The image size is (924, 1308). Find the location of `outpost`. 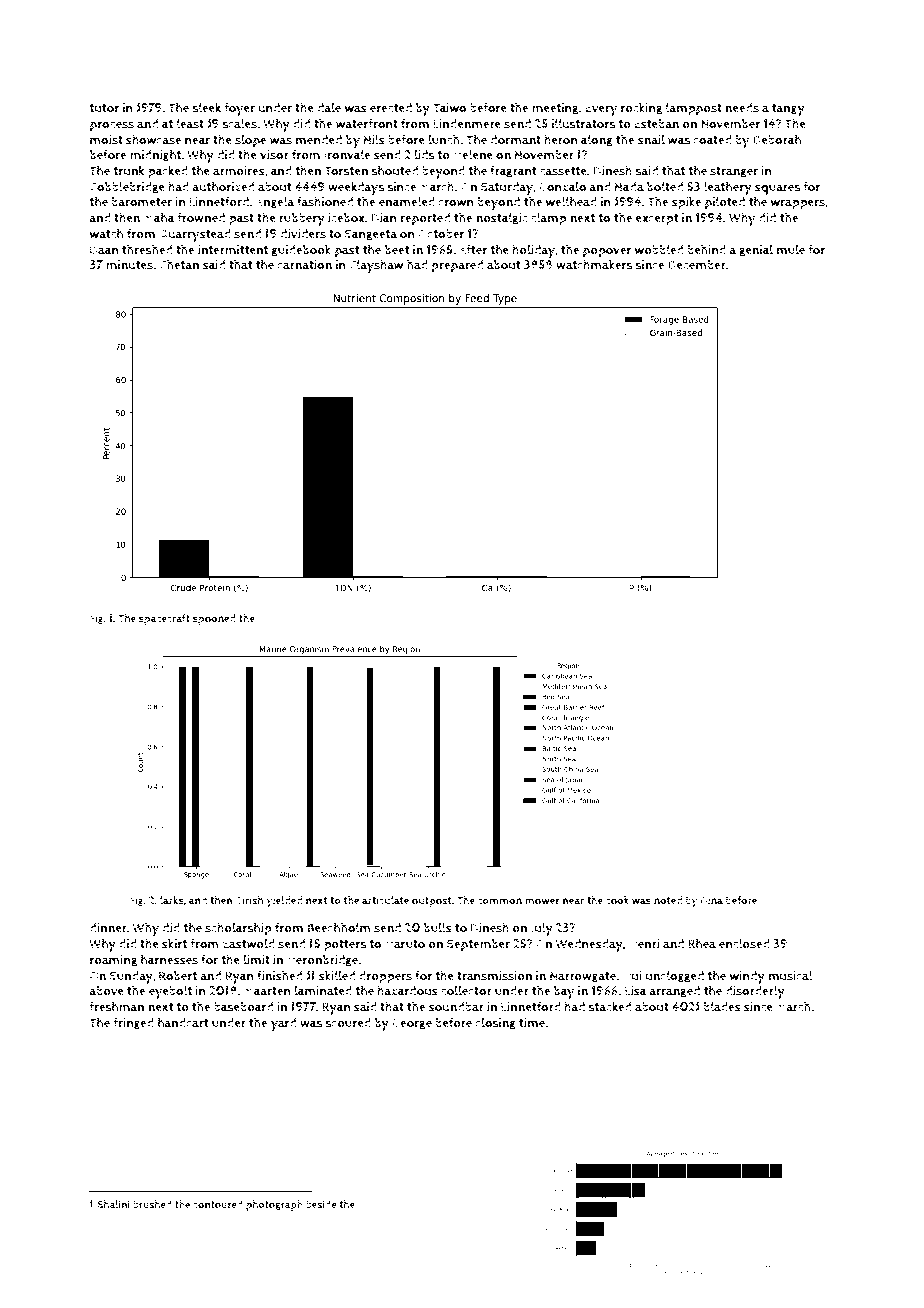

outpost is located at coordinates (432, 902).
